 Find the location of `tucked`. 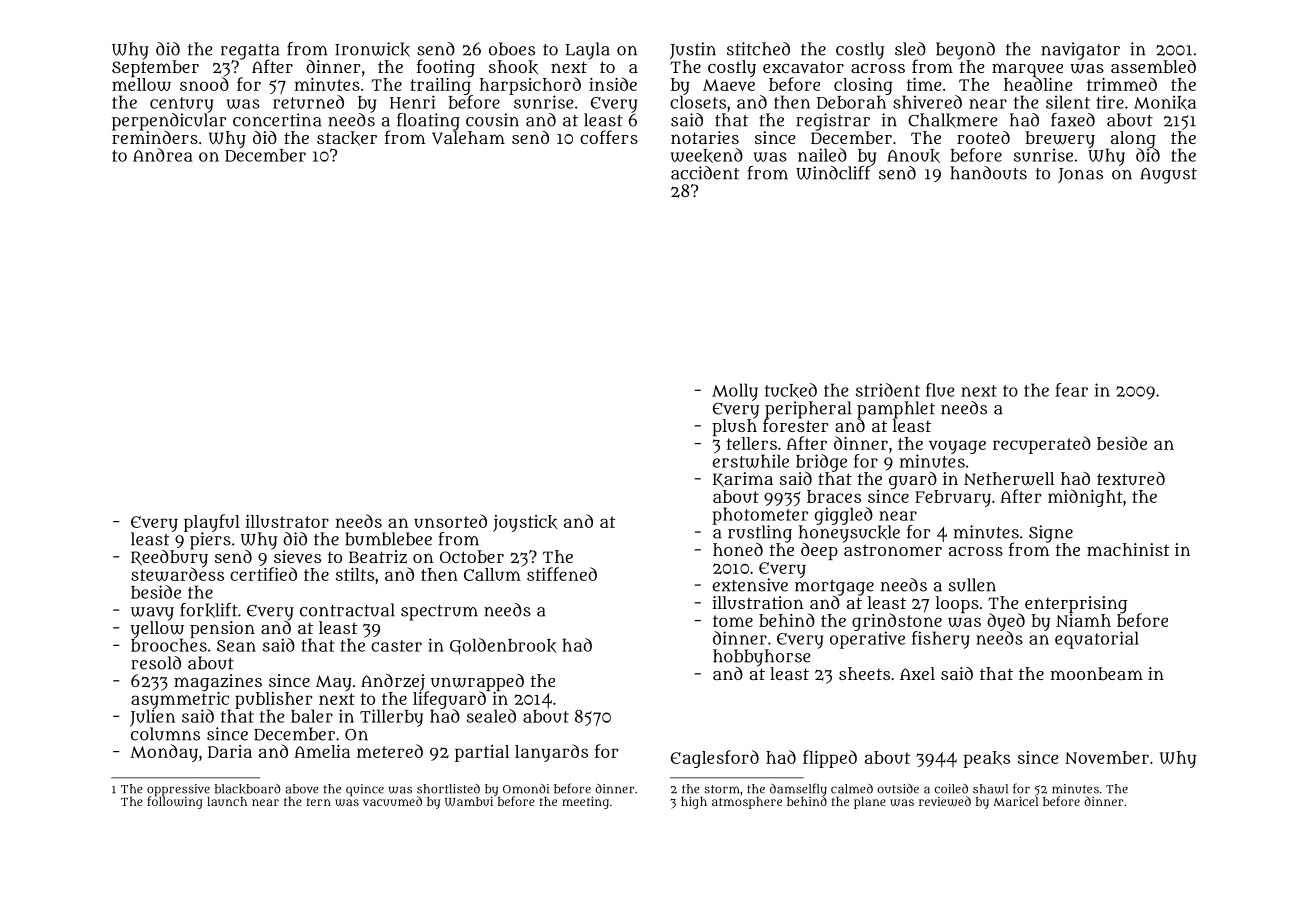

tucked is located at coordinates (791, 390).
